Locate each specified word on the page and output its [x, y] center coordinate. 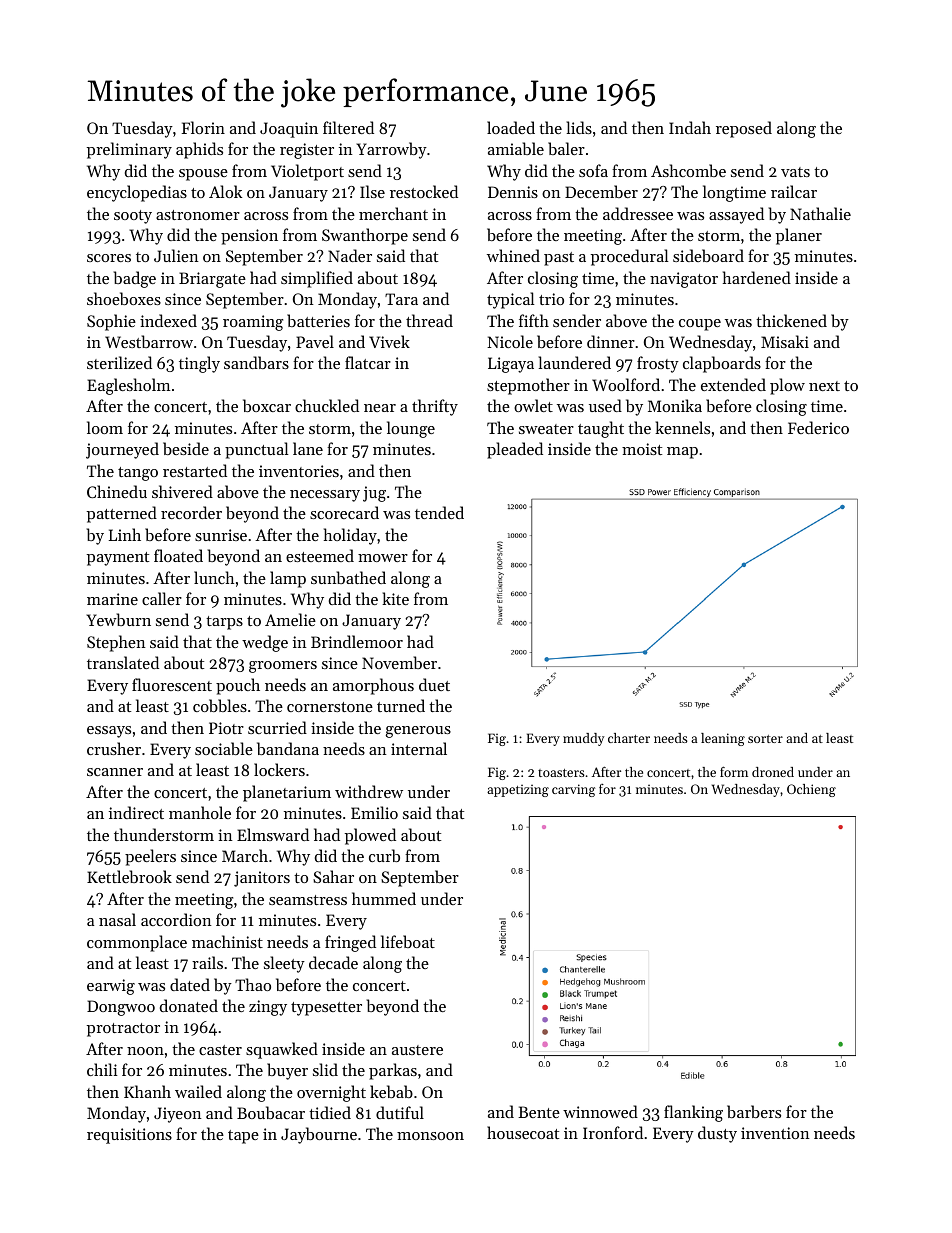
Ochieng [811, 790]
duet [434, 684]
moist [642, 449]
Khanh [147, 1091]
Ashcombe [688, 170]
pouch [238, 686]
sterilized [119, 362]
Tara [401, 299]
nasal [117, 919]
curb [384, 855]
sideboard [708, 255]
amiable [516, 148]
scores [109, 258]
